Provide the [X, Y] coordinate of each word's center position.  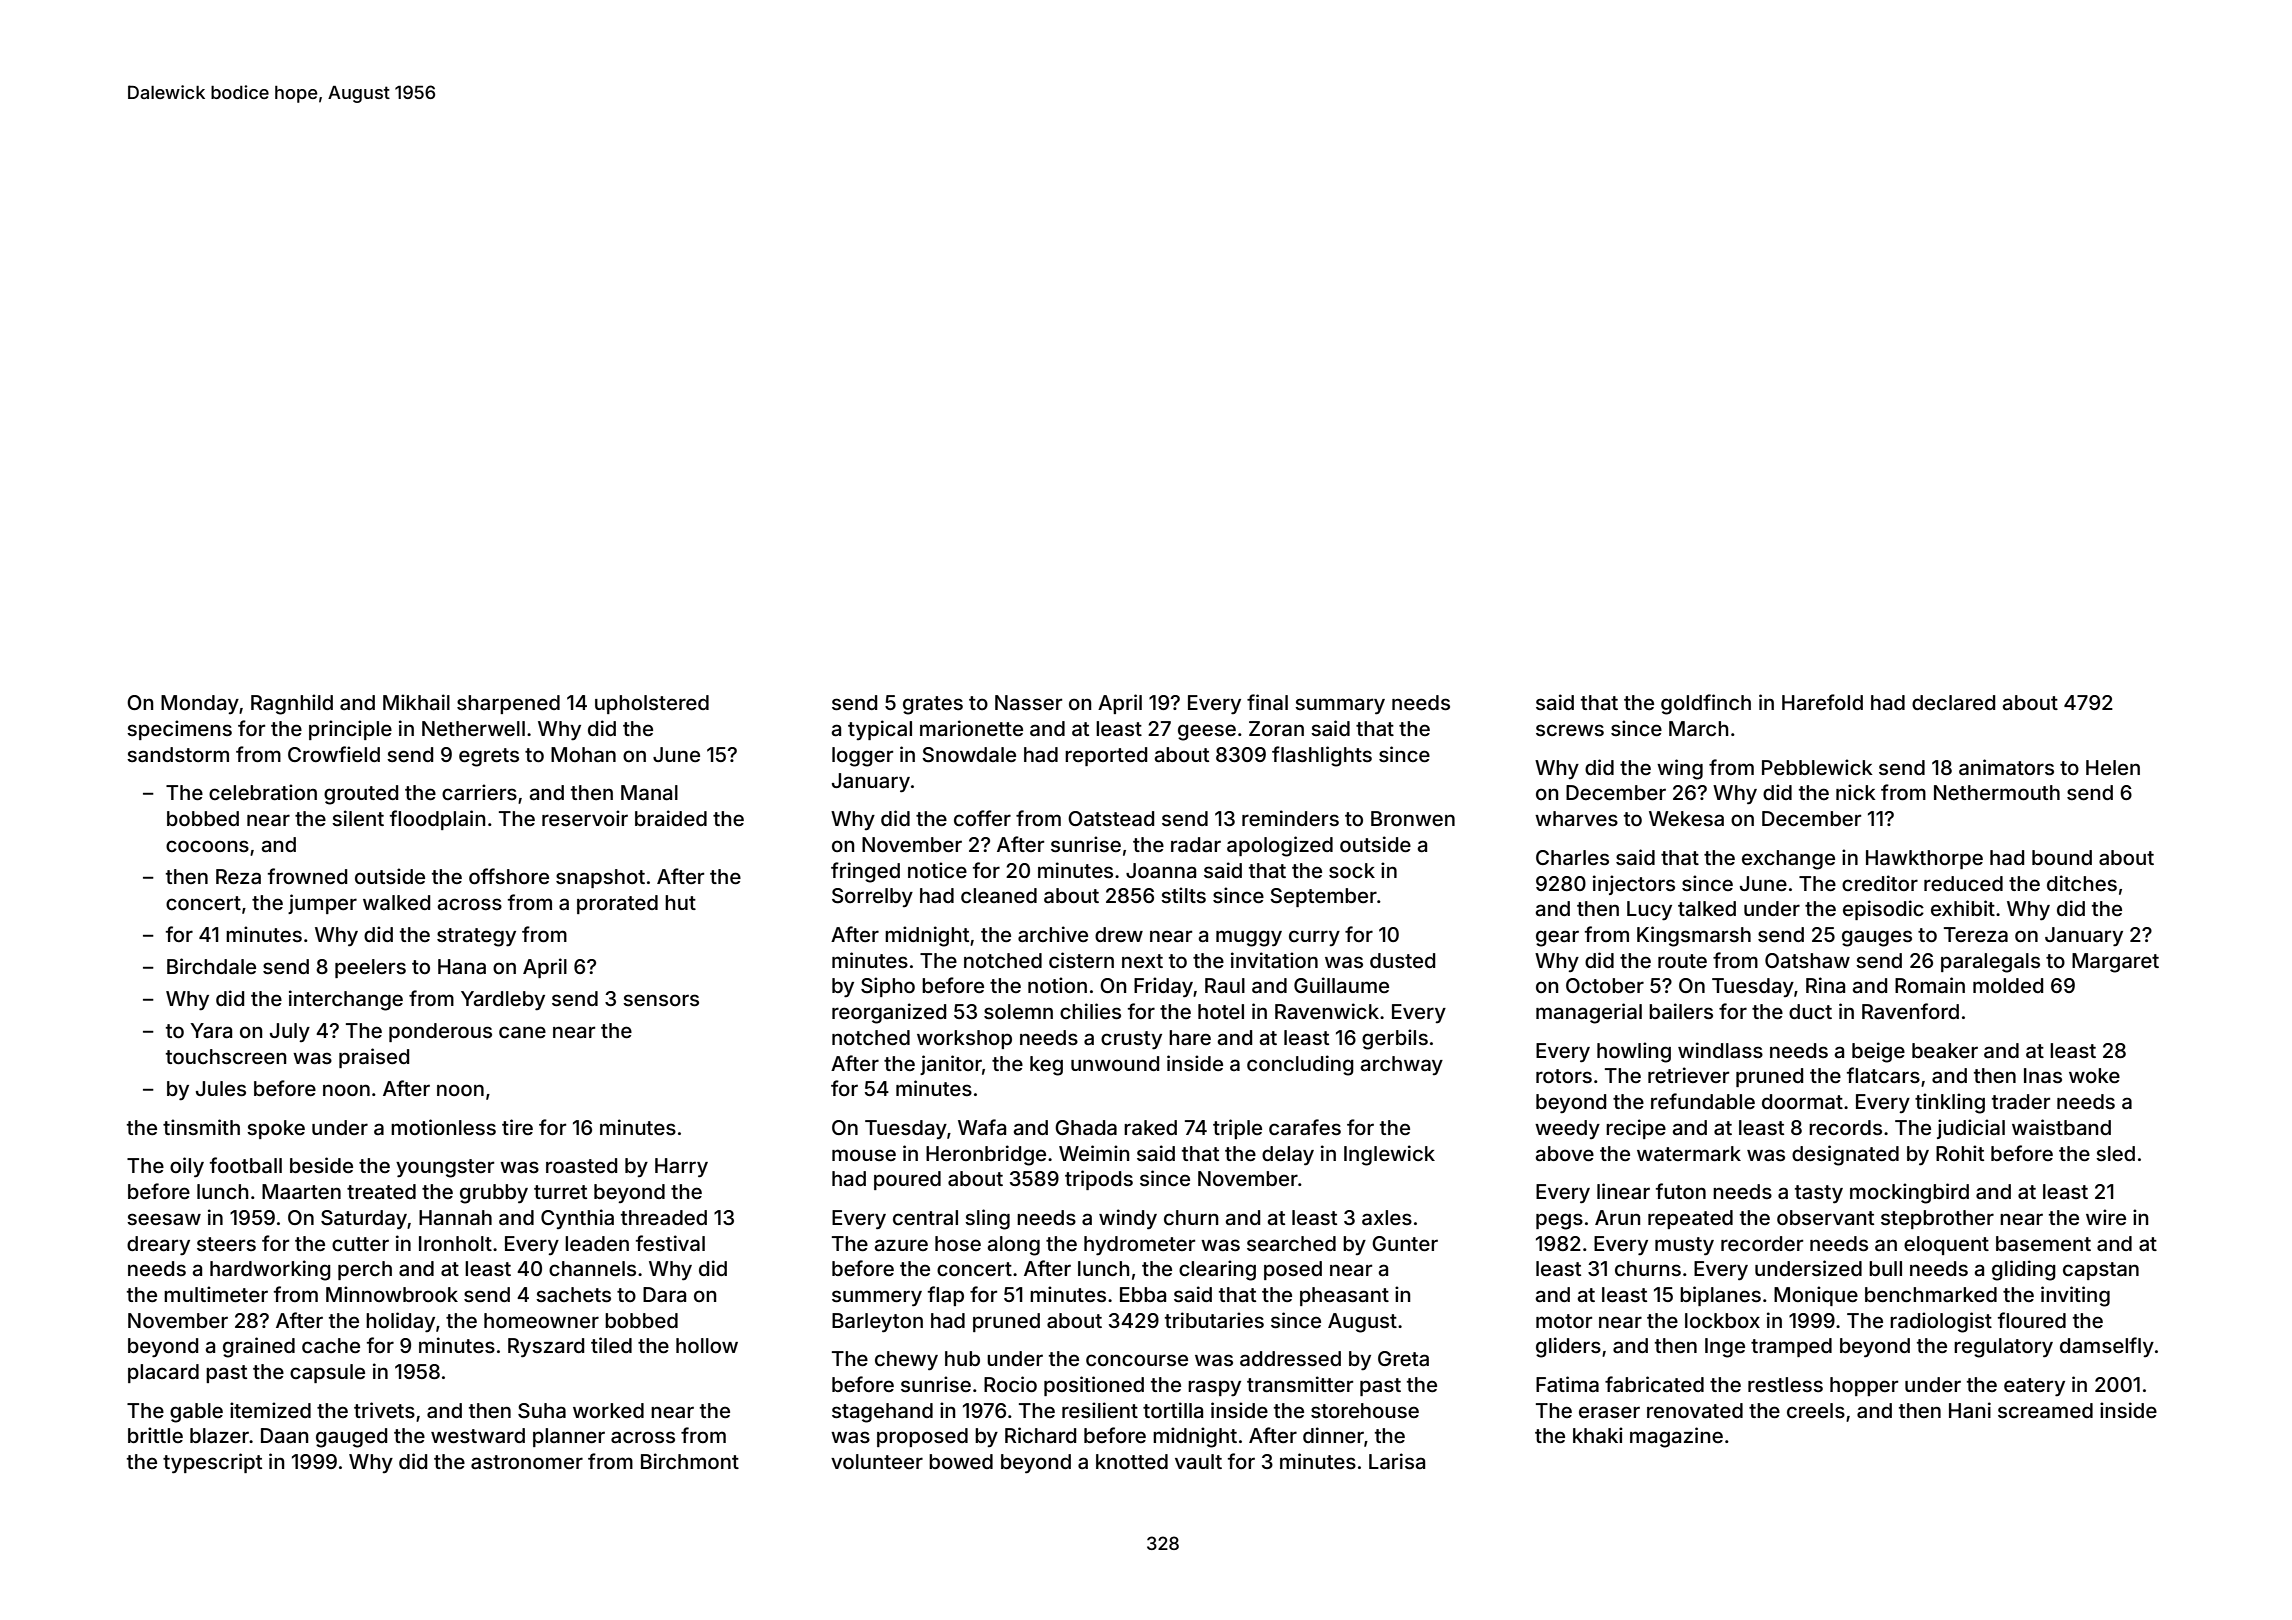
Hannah [455, 1217]
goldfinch [1706, 704]
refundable [1703, 1101]
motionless [443, 1127]
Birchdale [211, 966]
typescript [212, 1463]
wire [2106, 1217]
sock [1352, 870]
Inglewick [1389, 1155]
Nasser [1028, 702]
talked [1707, 908]
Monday [200, 704]
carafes [1305, 1127]
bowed [961, 1461]
